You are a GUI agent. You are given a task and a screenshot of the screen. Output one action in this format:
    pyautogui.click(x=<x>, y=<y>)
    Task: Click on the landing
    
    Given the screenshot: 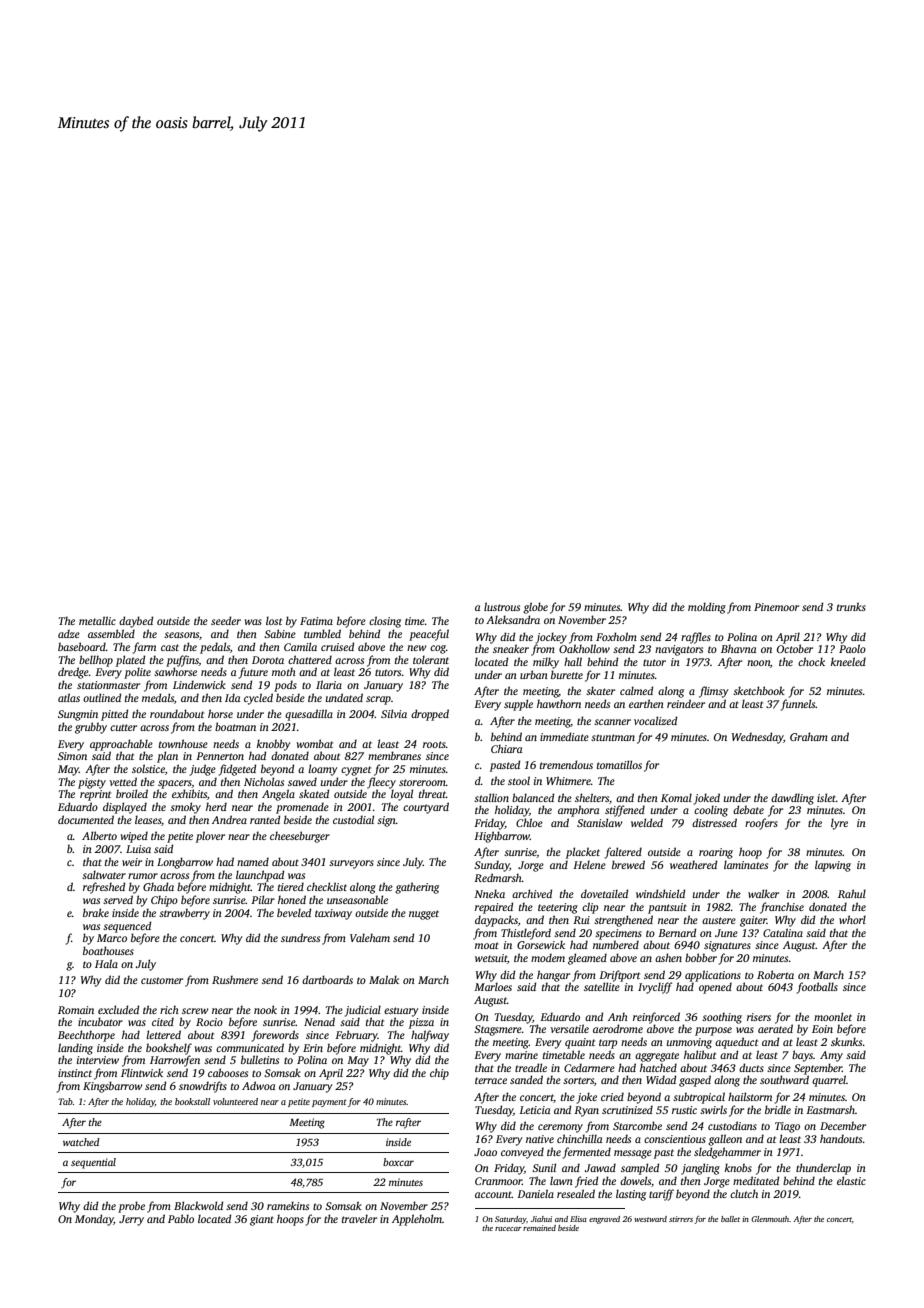 What is the action you would take?
    pyautogui.click(x=75, y=1049)
